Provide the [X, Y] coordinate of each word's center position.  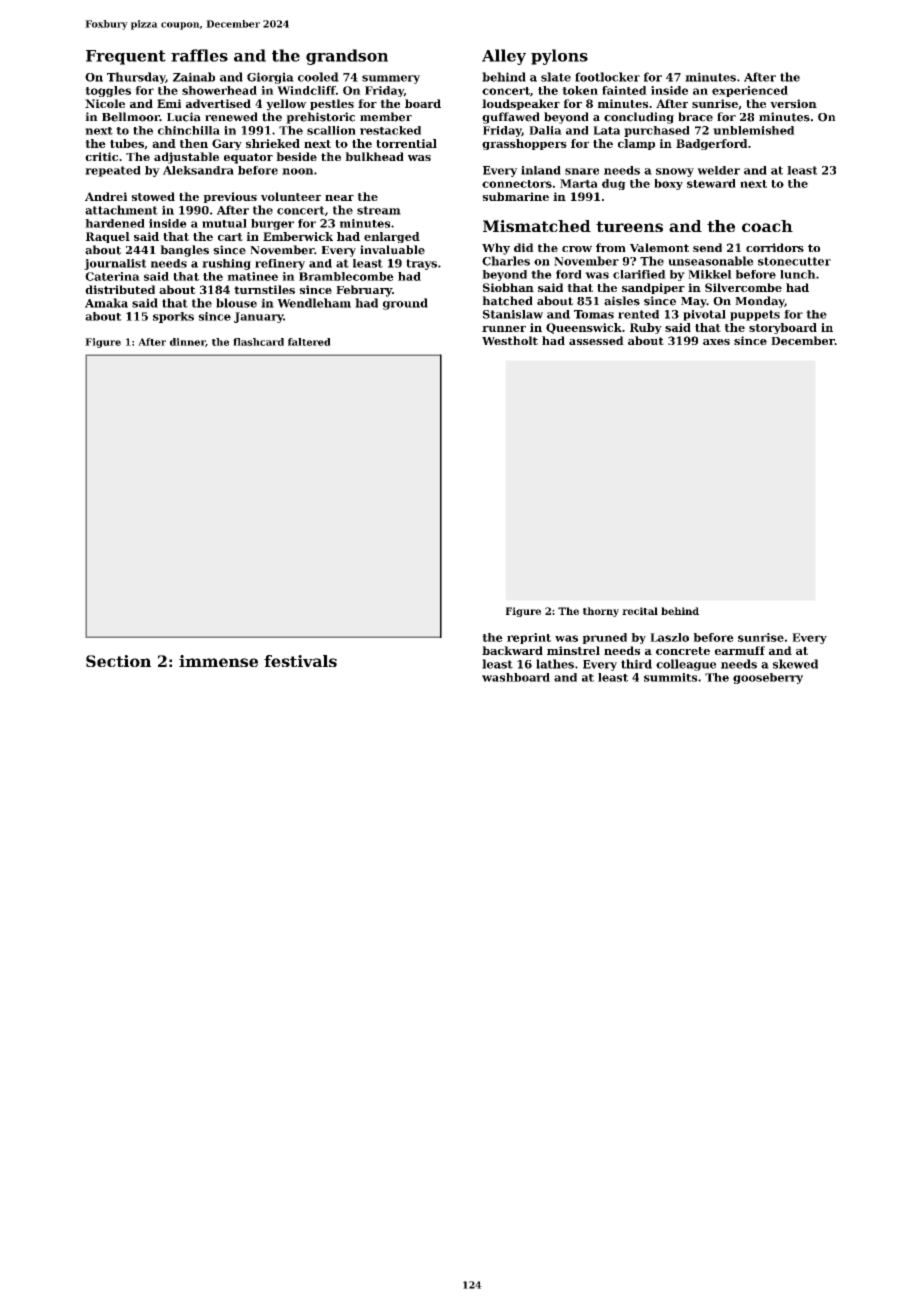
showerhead [219, 90]
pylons [559, 57]
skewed [795, 664]
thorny [601, 612]
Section [118, 661]
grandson [347, 57]
